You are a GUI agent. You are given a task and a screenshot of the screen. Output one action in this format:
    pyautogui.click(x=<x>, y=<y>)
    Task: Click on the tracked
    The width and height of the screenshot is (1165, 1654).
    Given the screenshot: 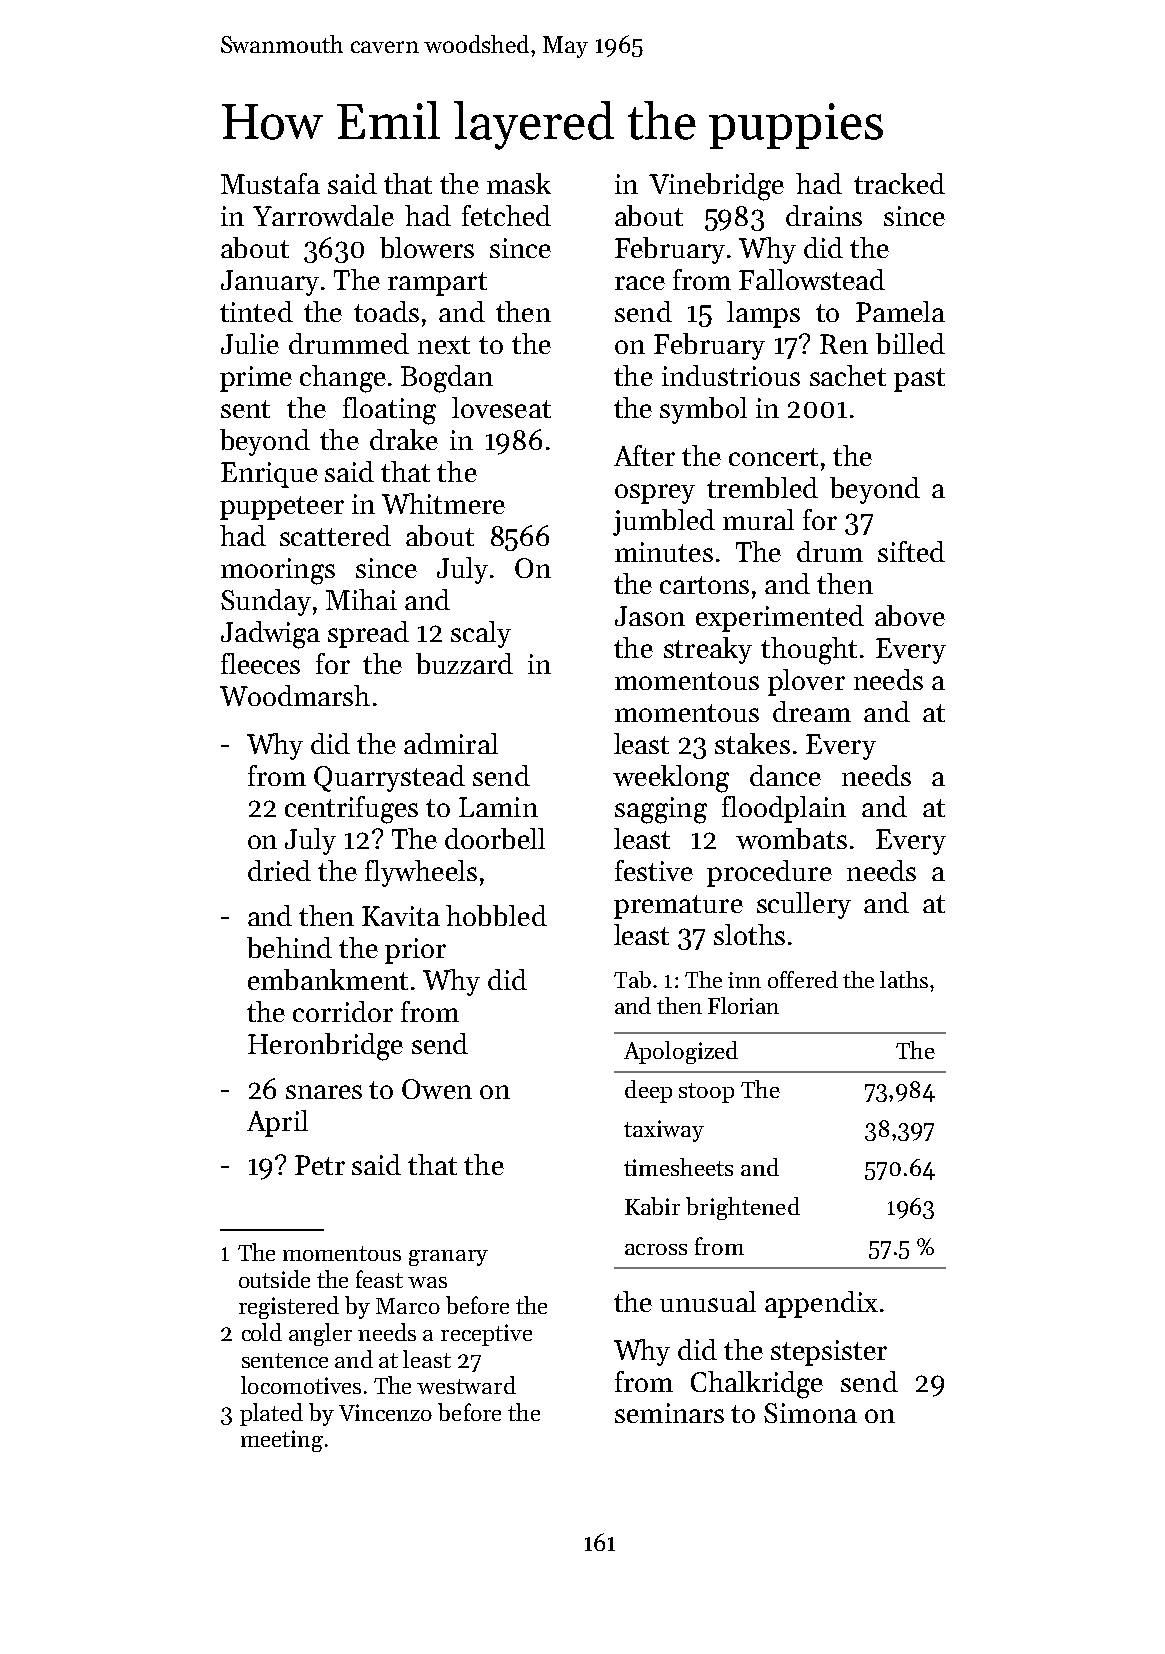 What is the action you would take?
    pyautogui.click(x=899, y=183)
